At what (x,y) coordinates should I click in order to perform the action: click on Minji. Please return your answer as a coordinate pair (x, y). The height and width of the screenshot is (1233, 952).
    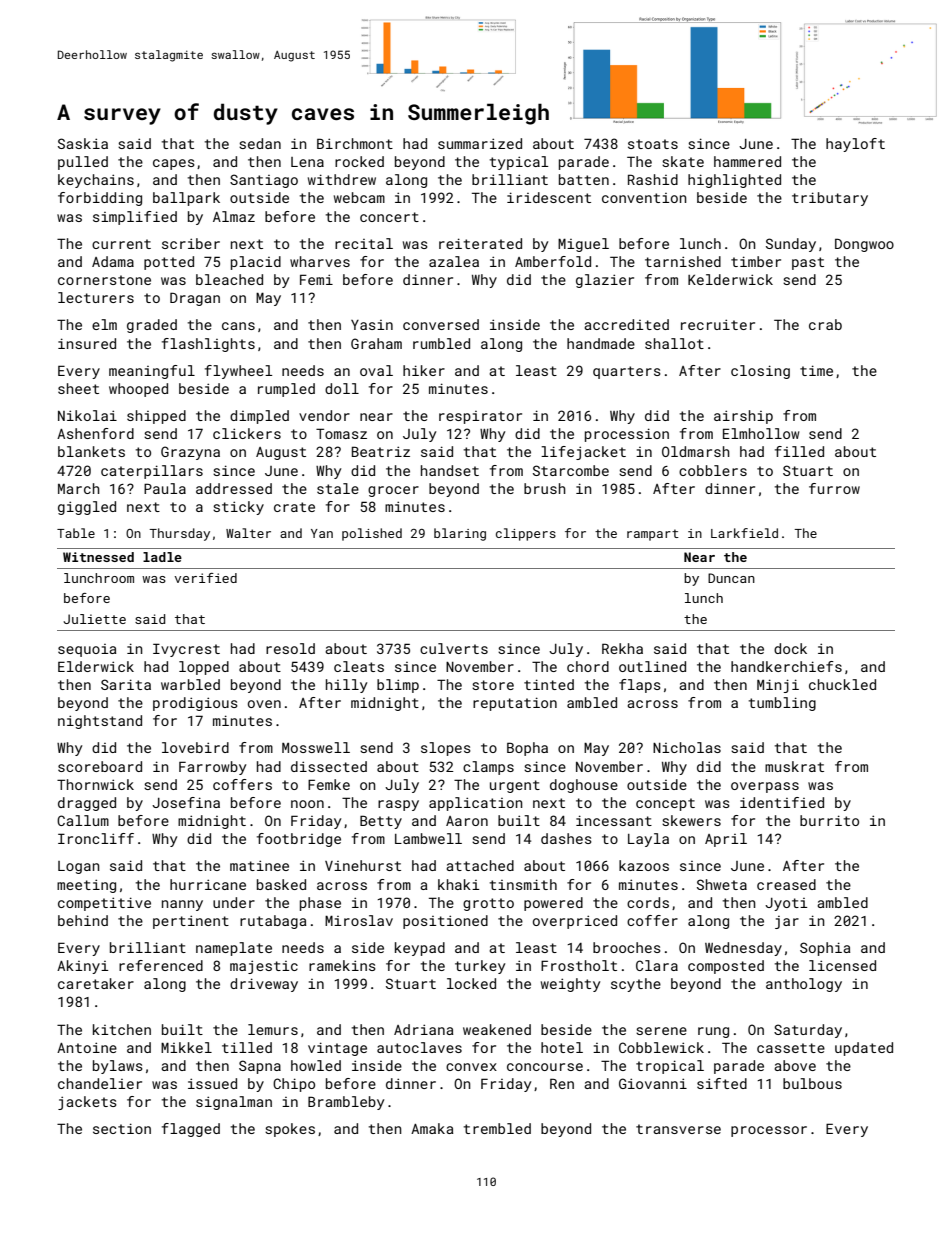
    Looking at the image, I should click on (778, 686).
